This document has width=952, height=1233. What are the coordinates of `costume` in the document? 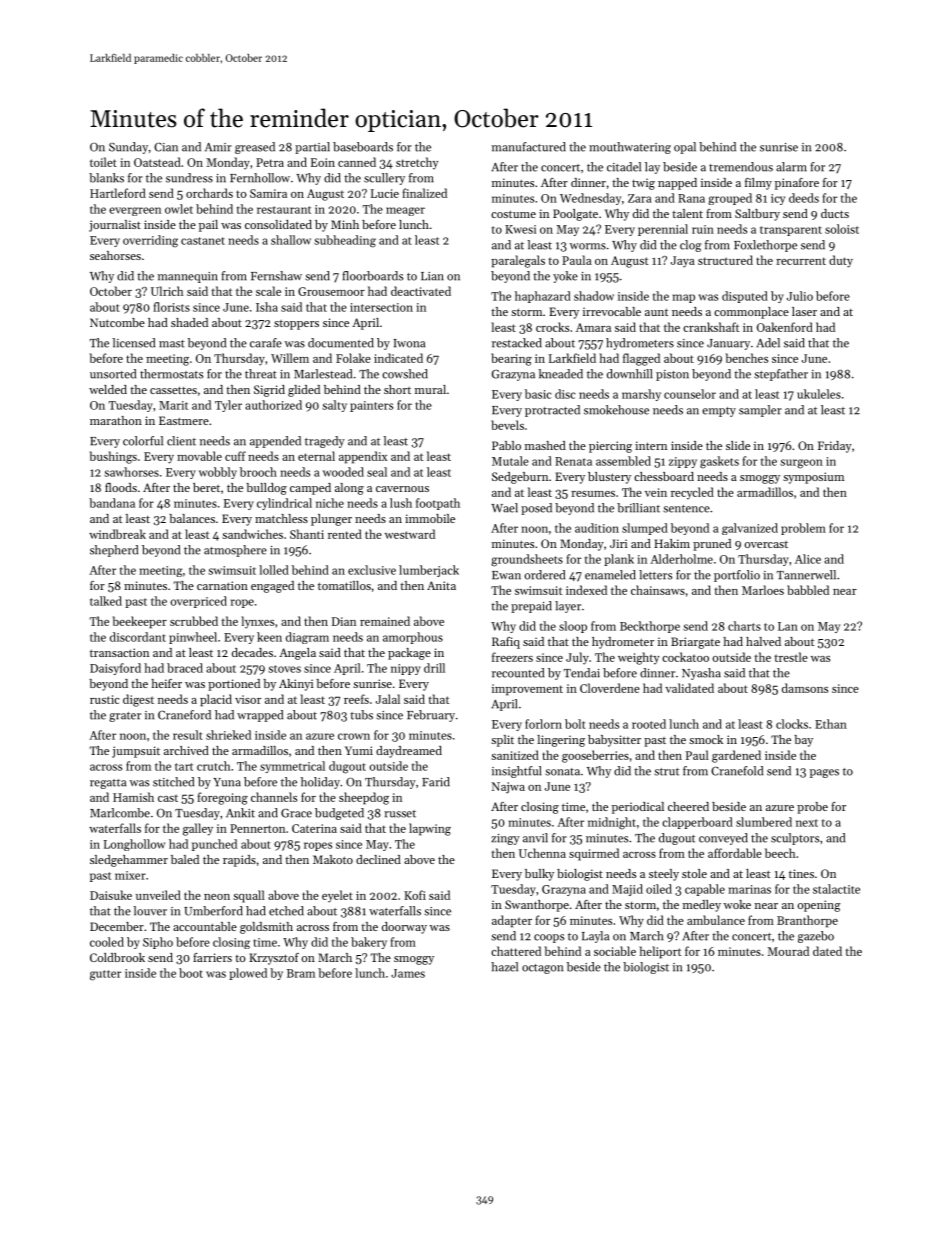 It's located at (513, 214).
